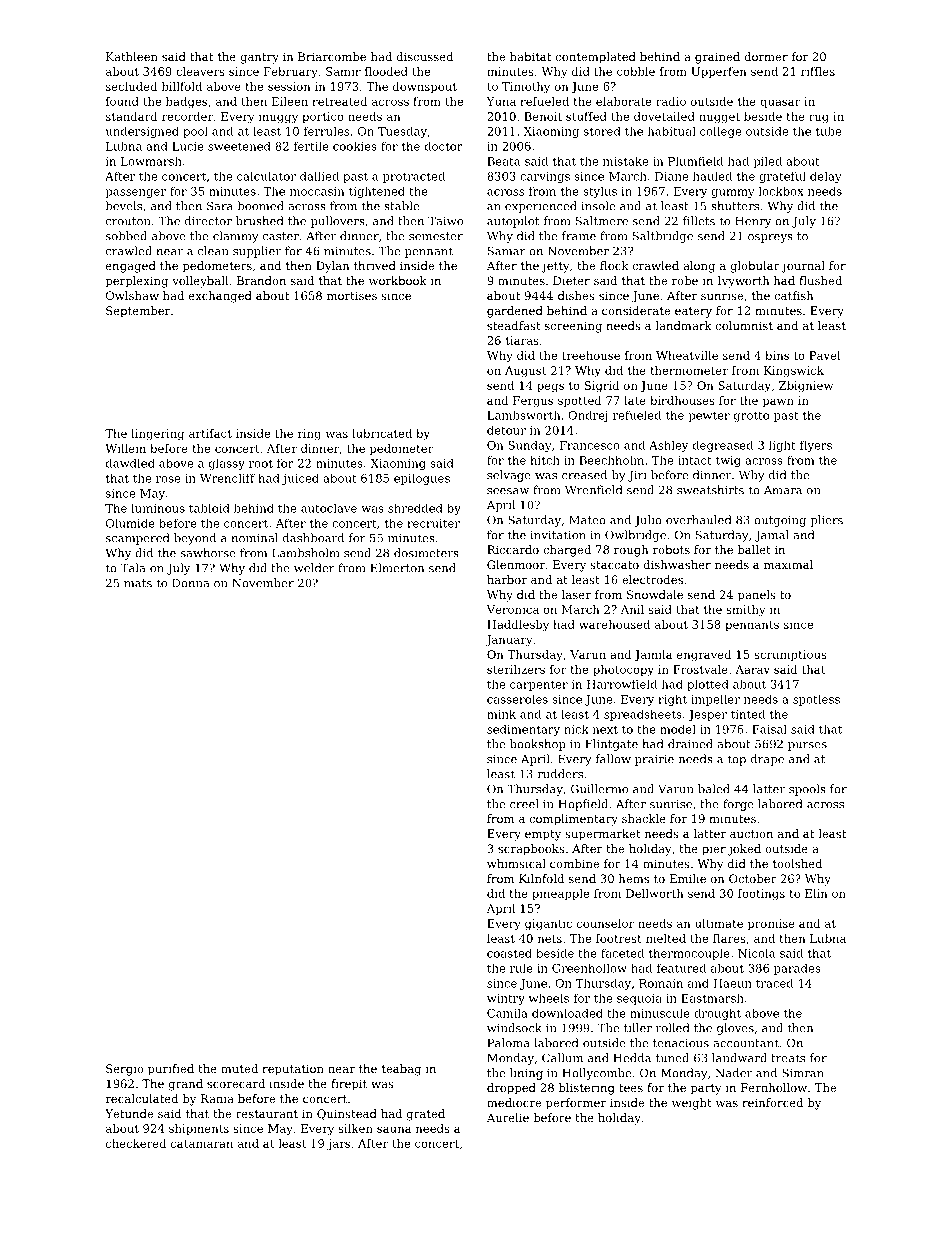 The image size is (952, 1233). I want to click on creel, so click(524, 804).
